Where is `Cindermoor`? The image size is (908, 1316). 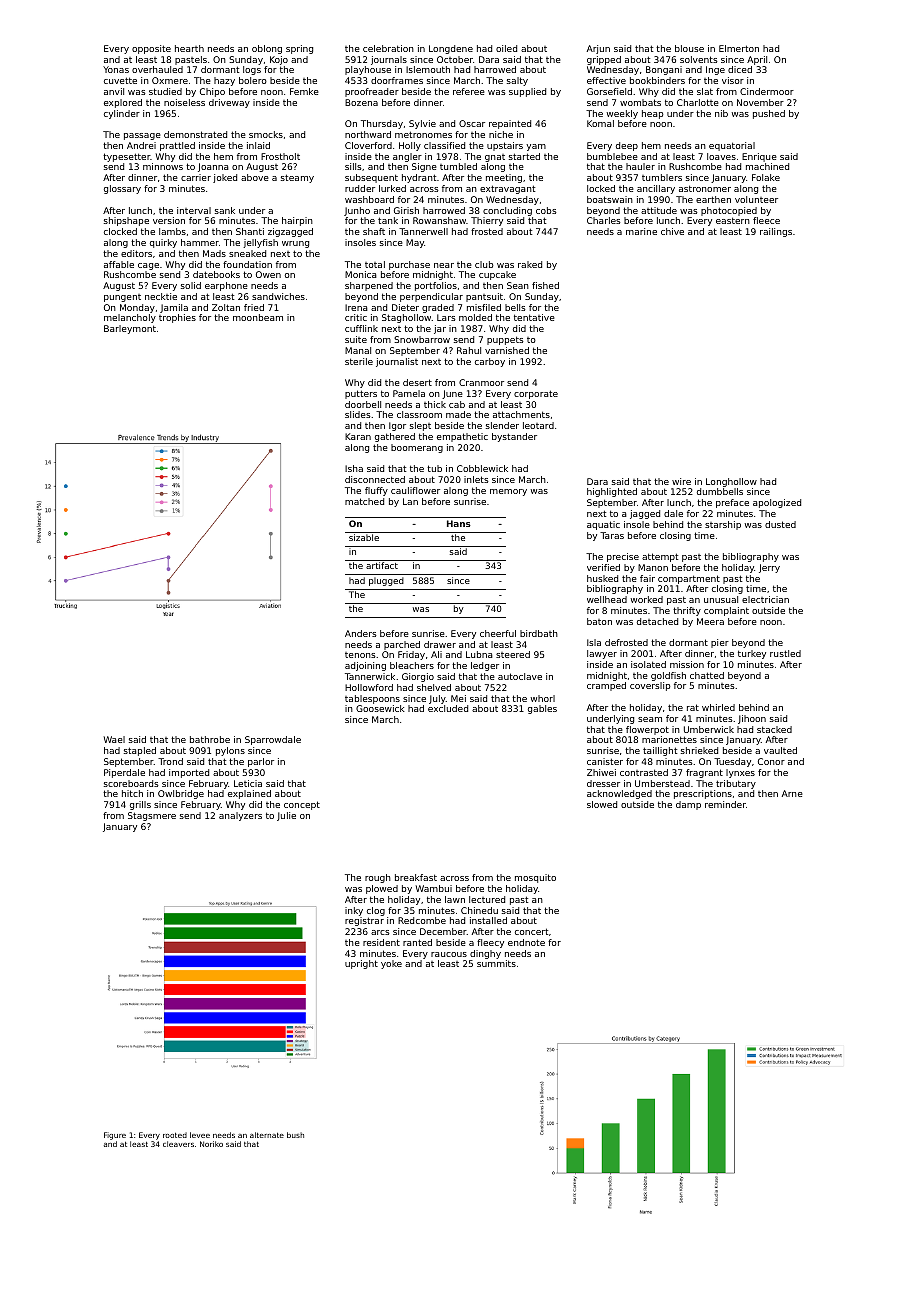
Cindermoor is located at coordinates (767, 91).
